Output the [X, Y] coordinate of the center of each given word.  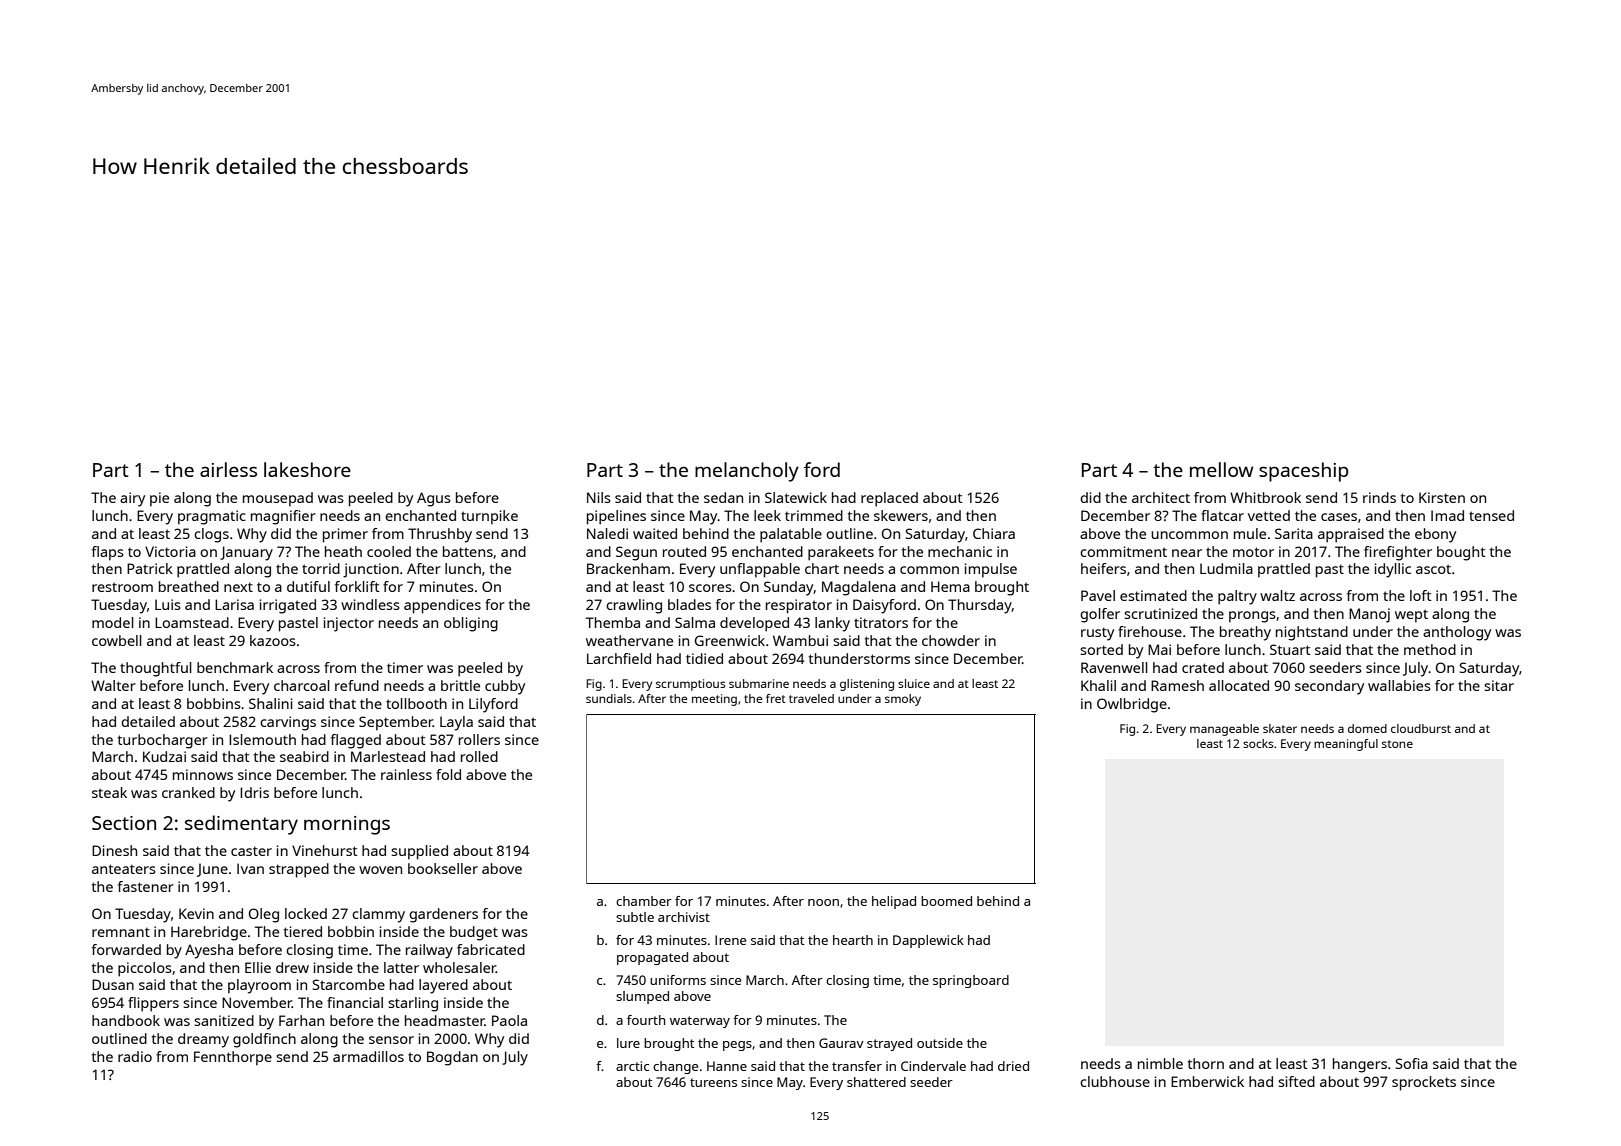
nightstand [1312, 633]
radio [135, 1056]
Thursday [980, 606]
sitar [1499, 685]
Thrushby [440, 535]
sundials [609, 698]
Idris [254, 792]
